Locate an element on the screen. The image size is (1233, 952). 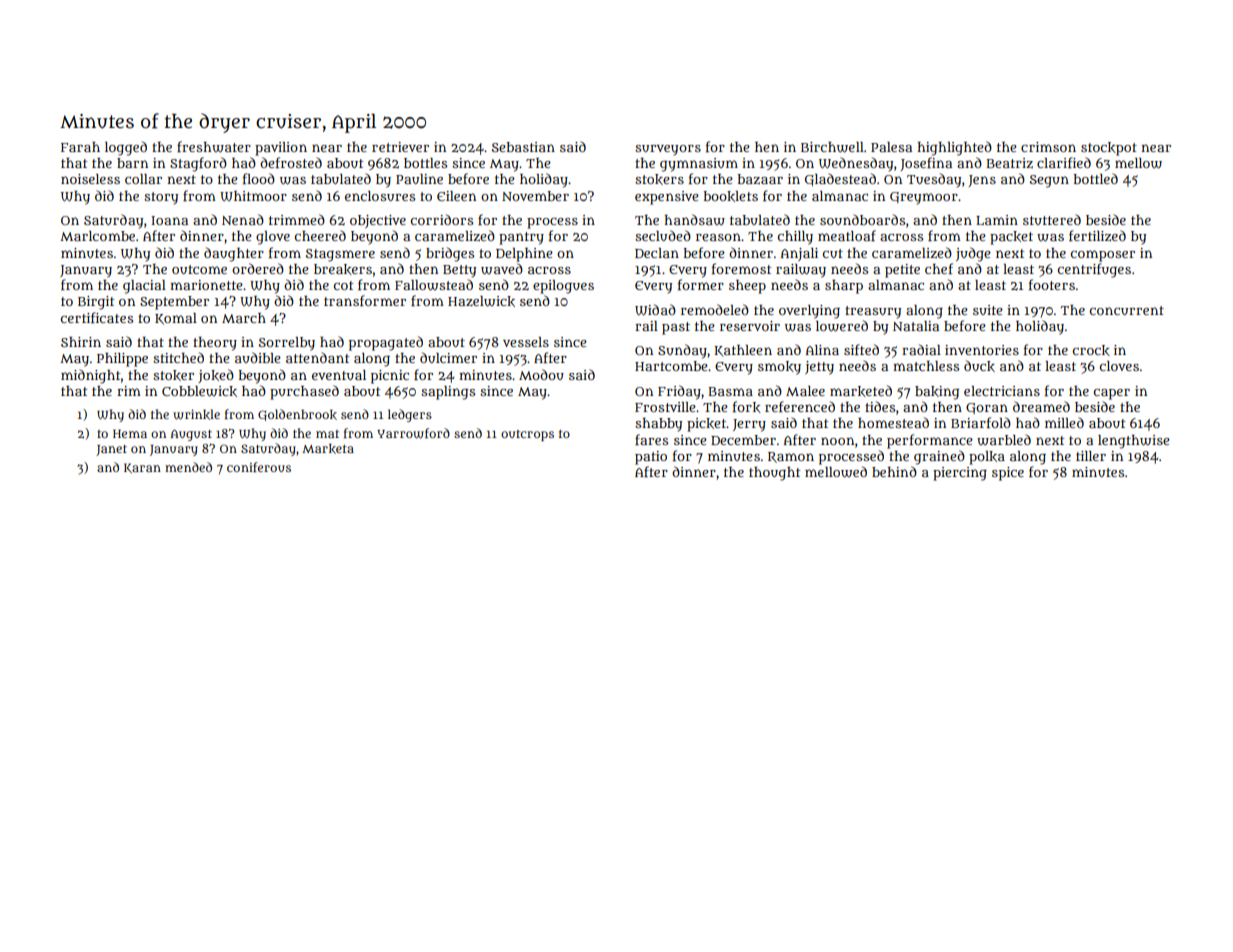
cloves is located at coordinates (1119, 366).
